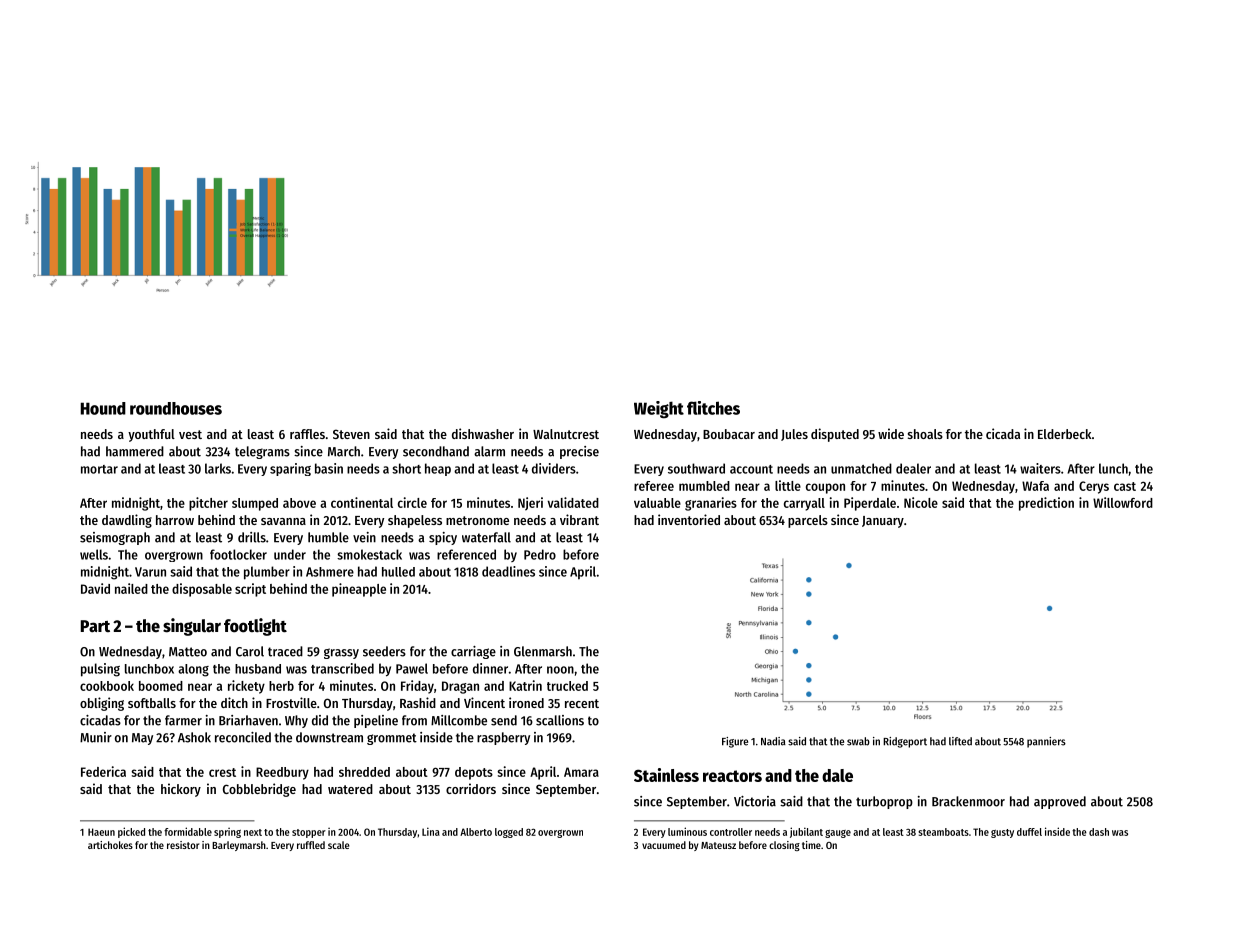 Image resolution: width=1233 pixels, height=952 pixels. What do you see at coordinates (320, 720) in the screenshot?
I see `did` at bounding box center [320, 720].
